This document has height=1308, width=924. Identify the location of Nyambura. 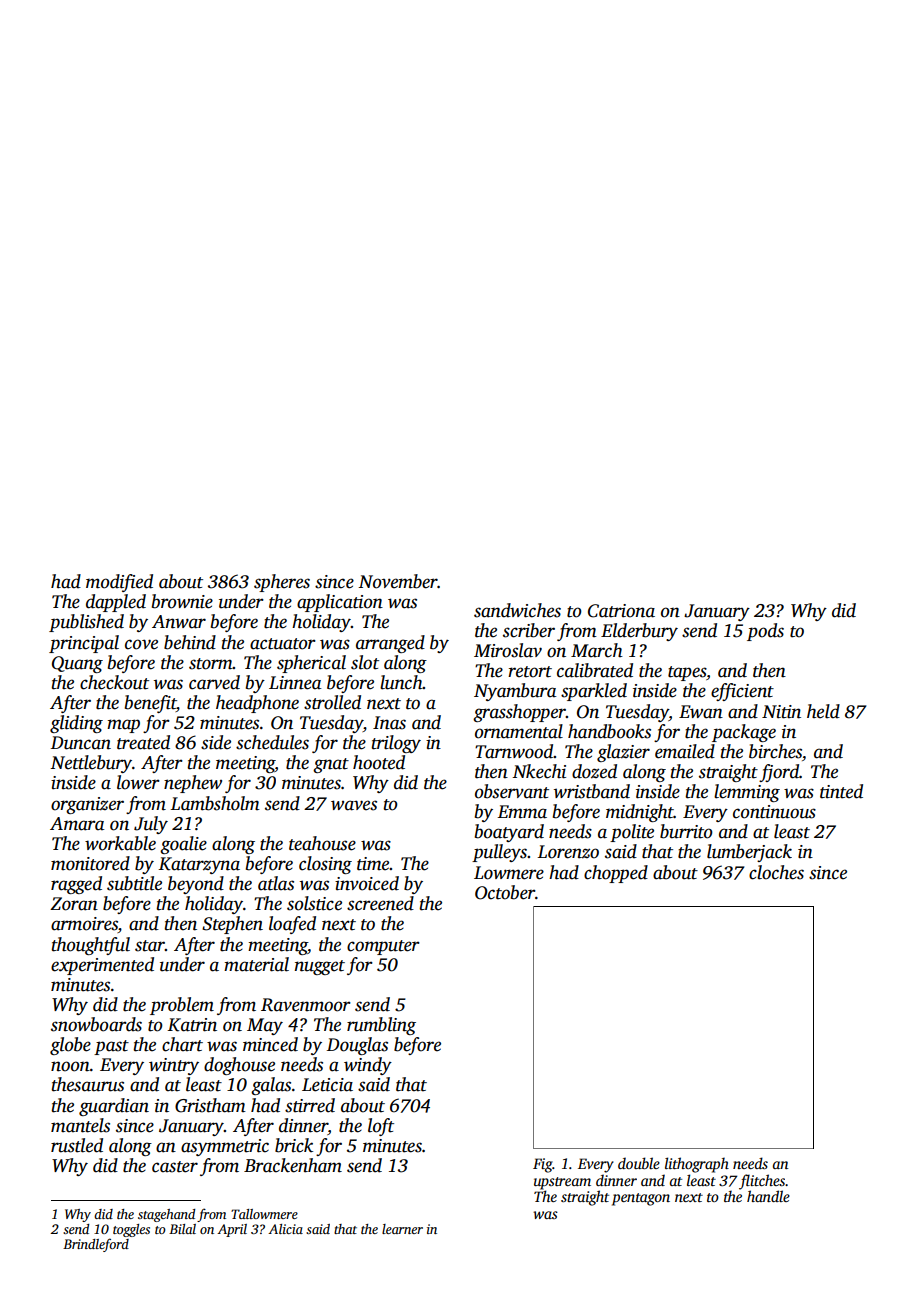
(515, 692).
